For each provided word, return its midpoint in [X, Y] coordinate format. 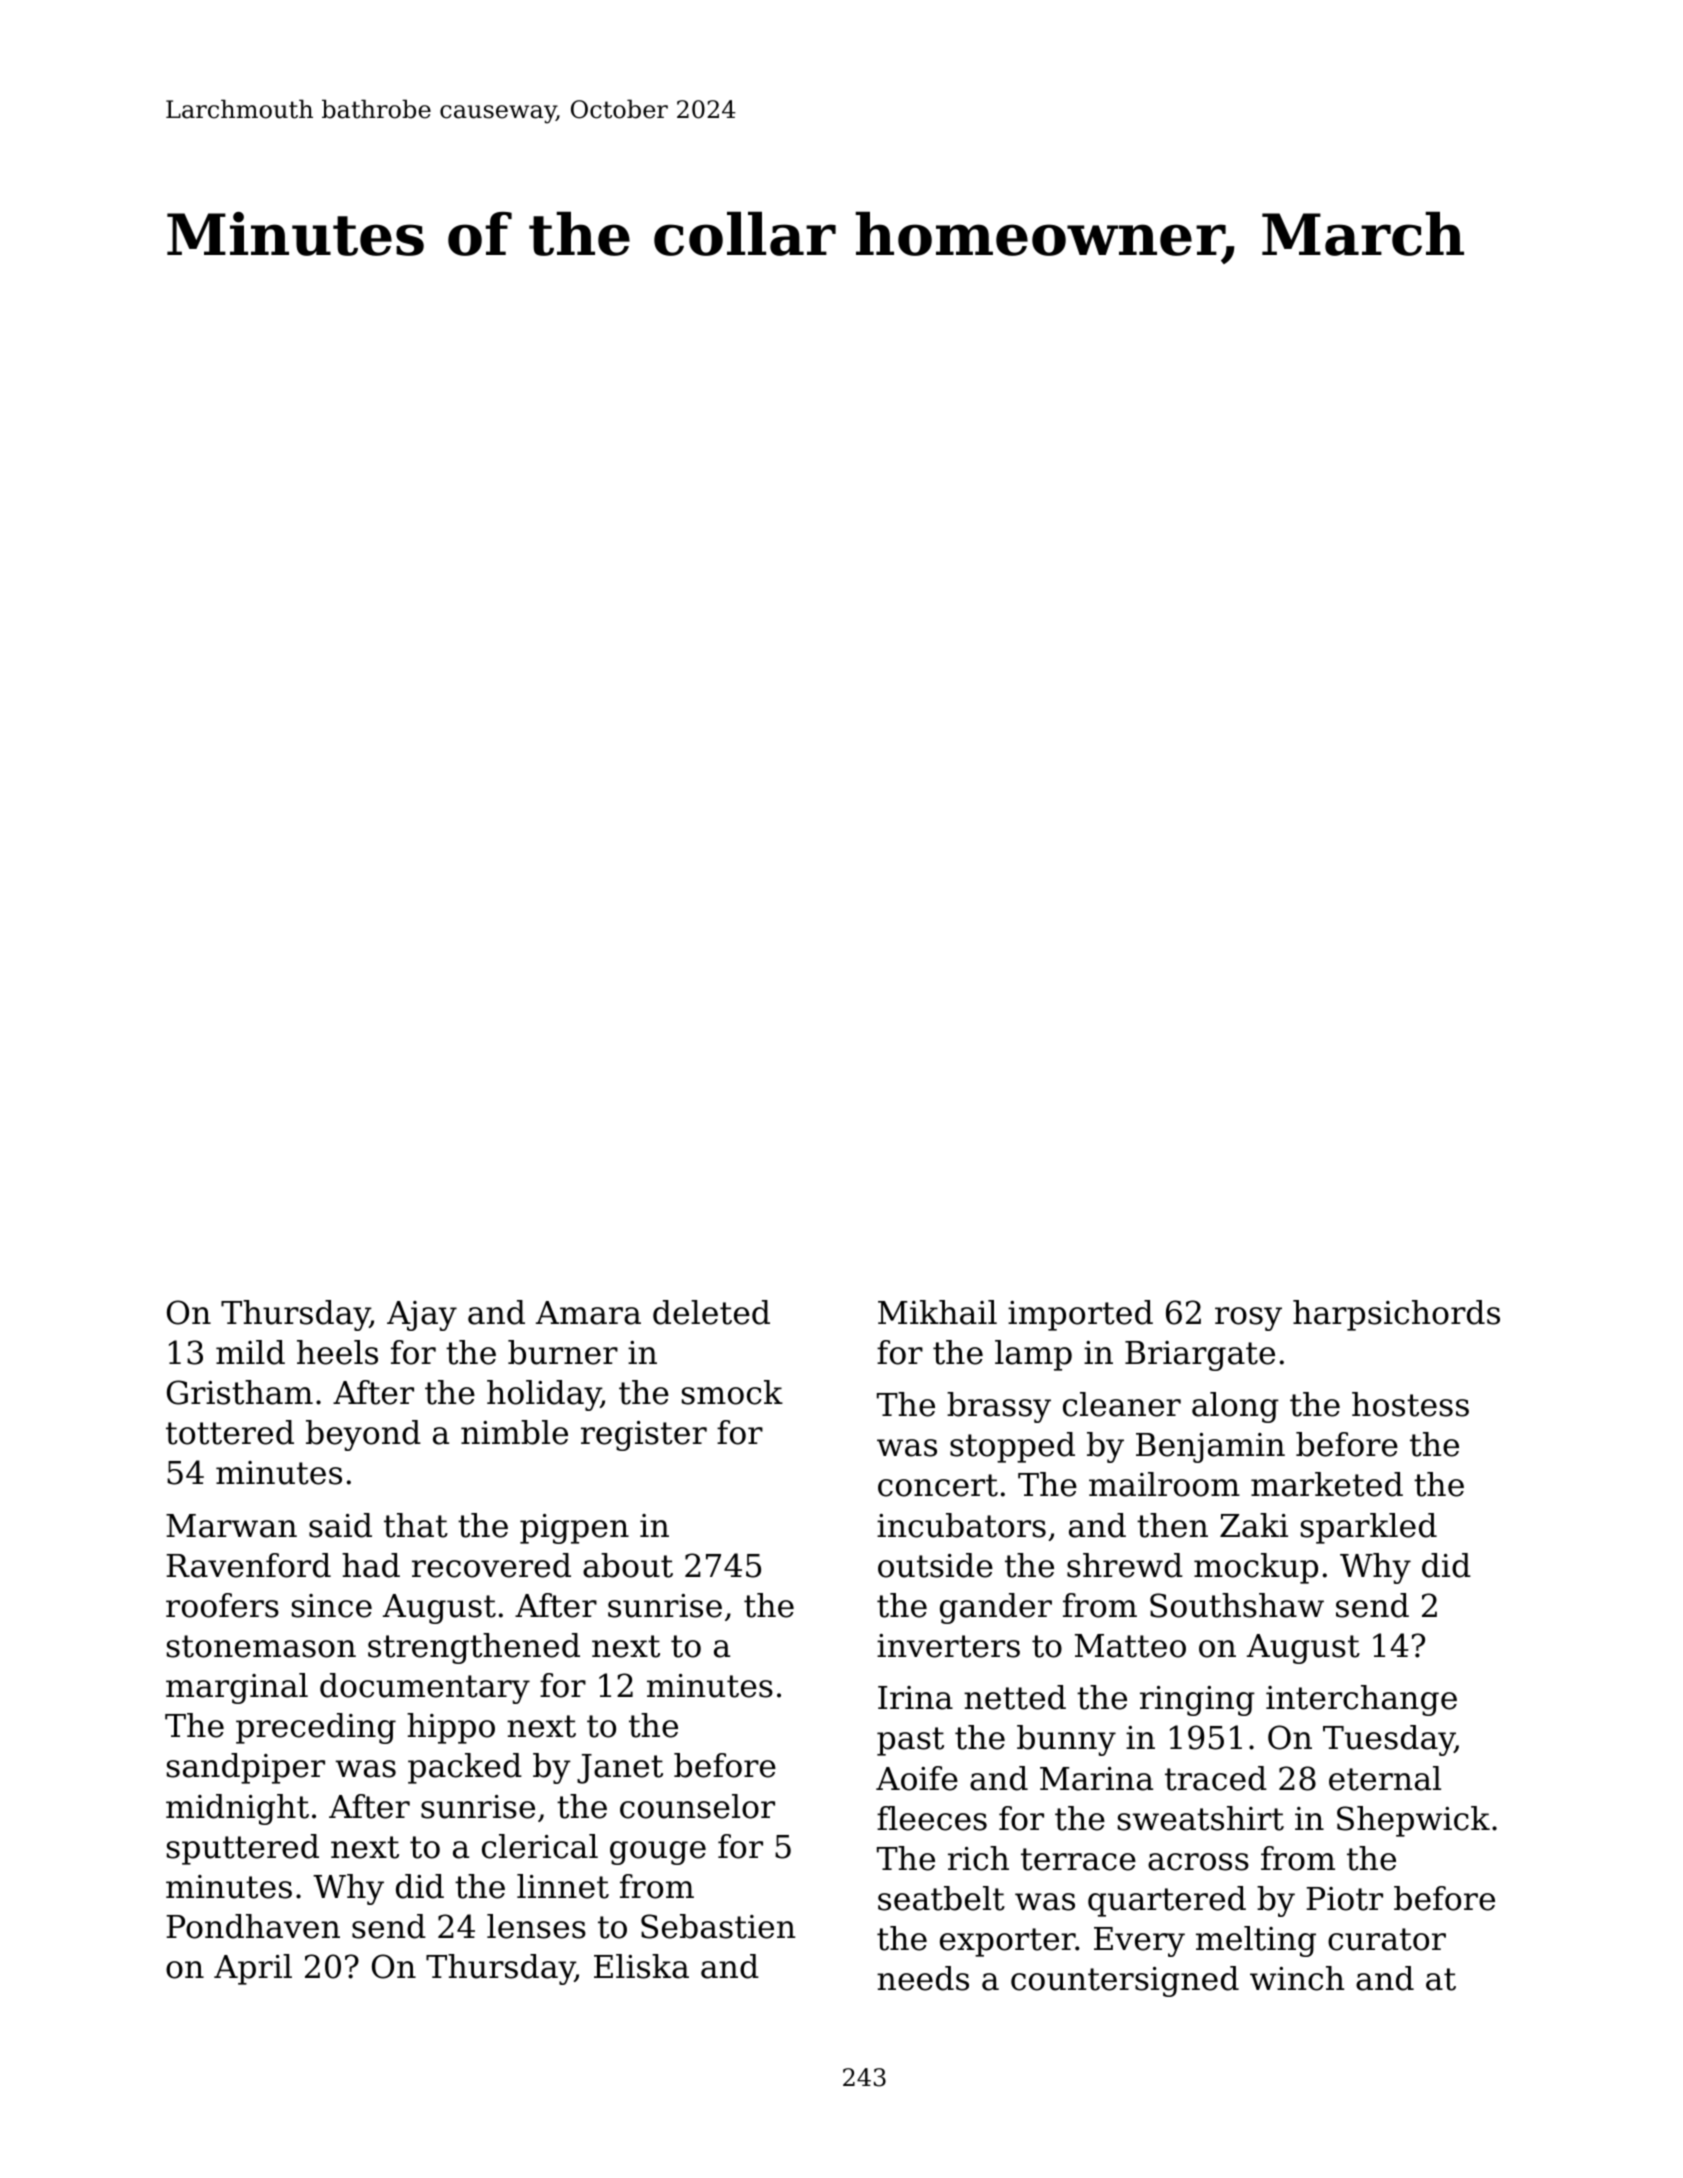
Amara [588, 1313]
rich [978, 1858]
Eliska [641, 1966]
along [1235, 1407]
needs [923, 1978]
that [416, 1525]
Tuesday [1389, 1740]
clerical [540, 1846]
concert [938, 1485]
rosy [1248, 1319]
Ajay [422, 1316]
